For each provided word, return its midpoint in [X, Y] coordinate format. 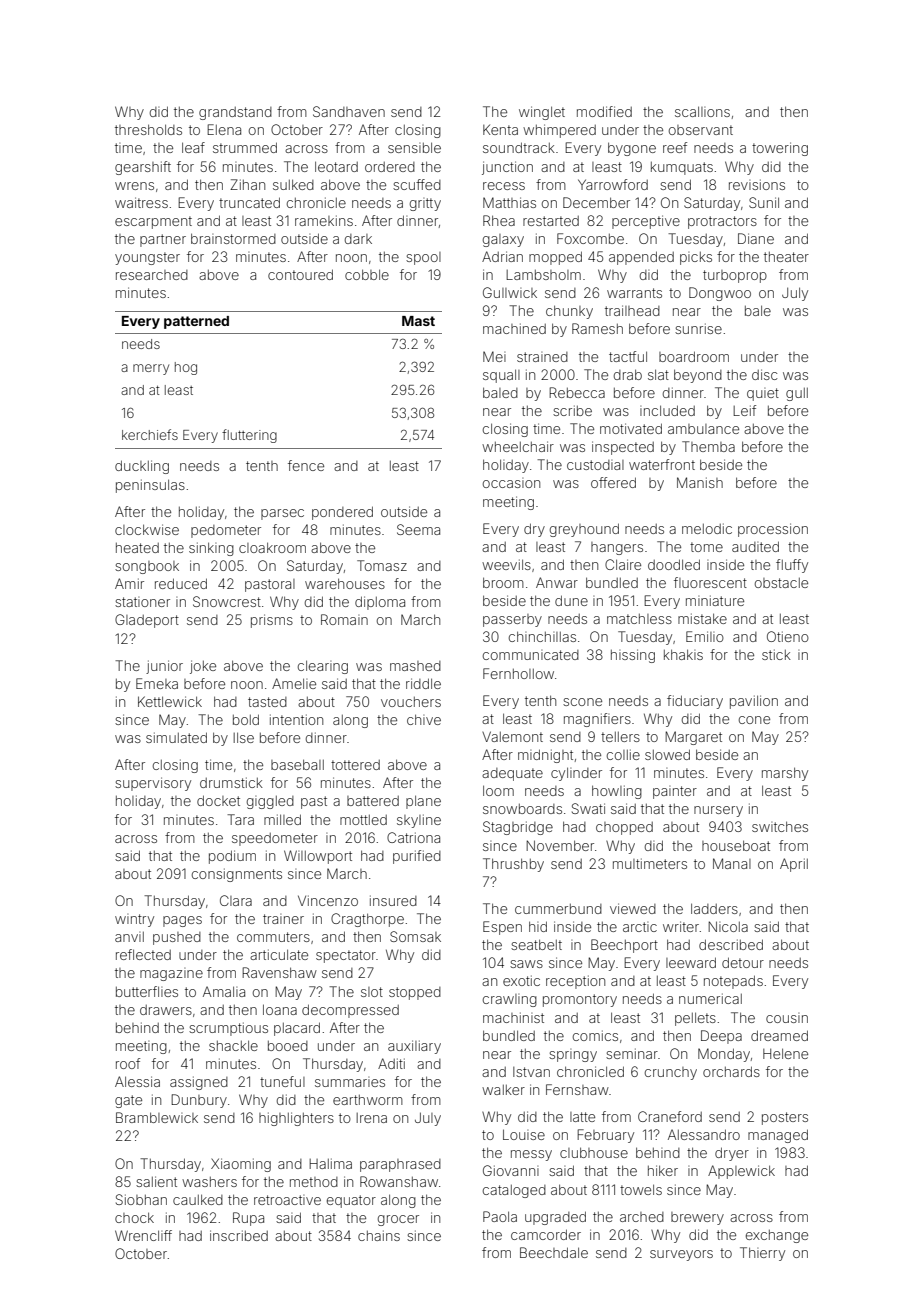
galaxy [503, 240]
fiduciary [695, 702]
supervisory [153, 784]
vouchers [411, 702]
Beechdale [554, 1252]
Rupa [248, 1219]
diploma [380, 603]
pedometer [226, 531]
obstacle [781, 583]
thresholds [148, 129]
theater [786, 257]
